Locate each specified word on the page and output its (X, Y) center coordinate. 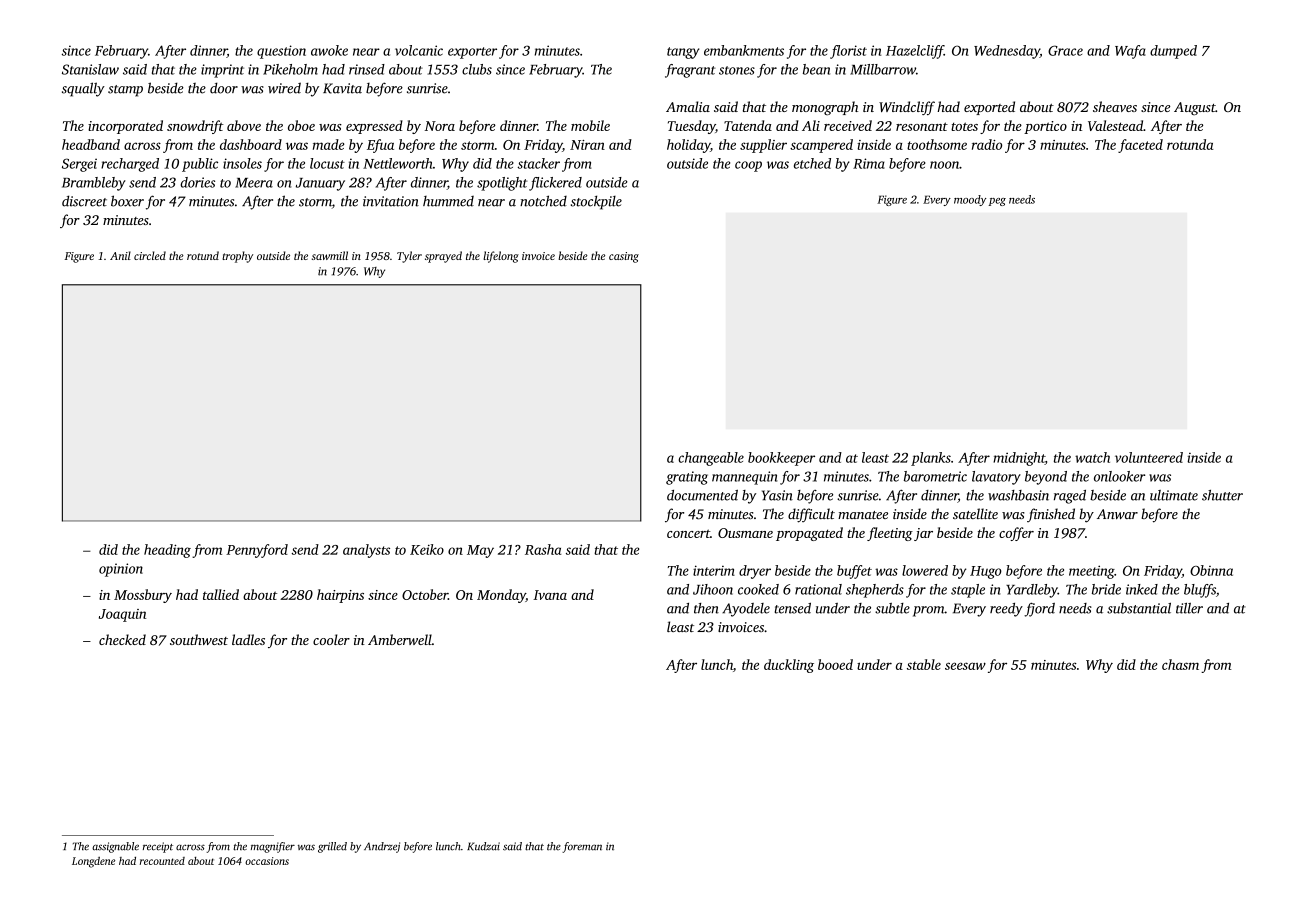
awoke (329, 50)
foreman (582, 847)
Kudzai (483, 846)
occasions (267, 861)
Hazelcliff (915, 52)
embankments (744, 50)
